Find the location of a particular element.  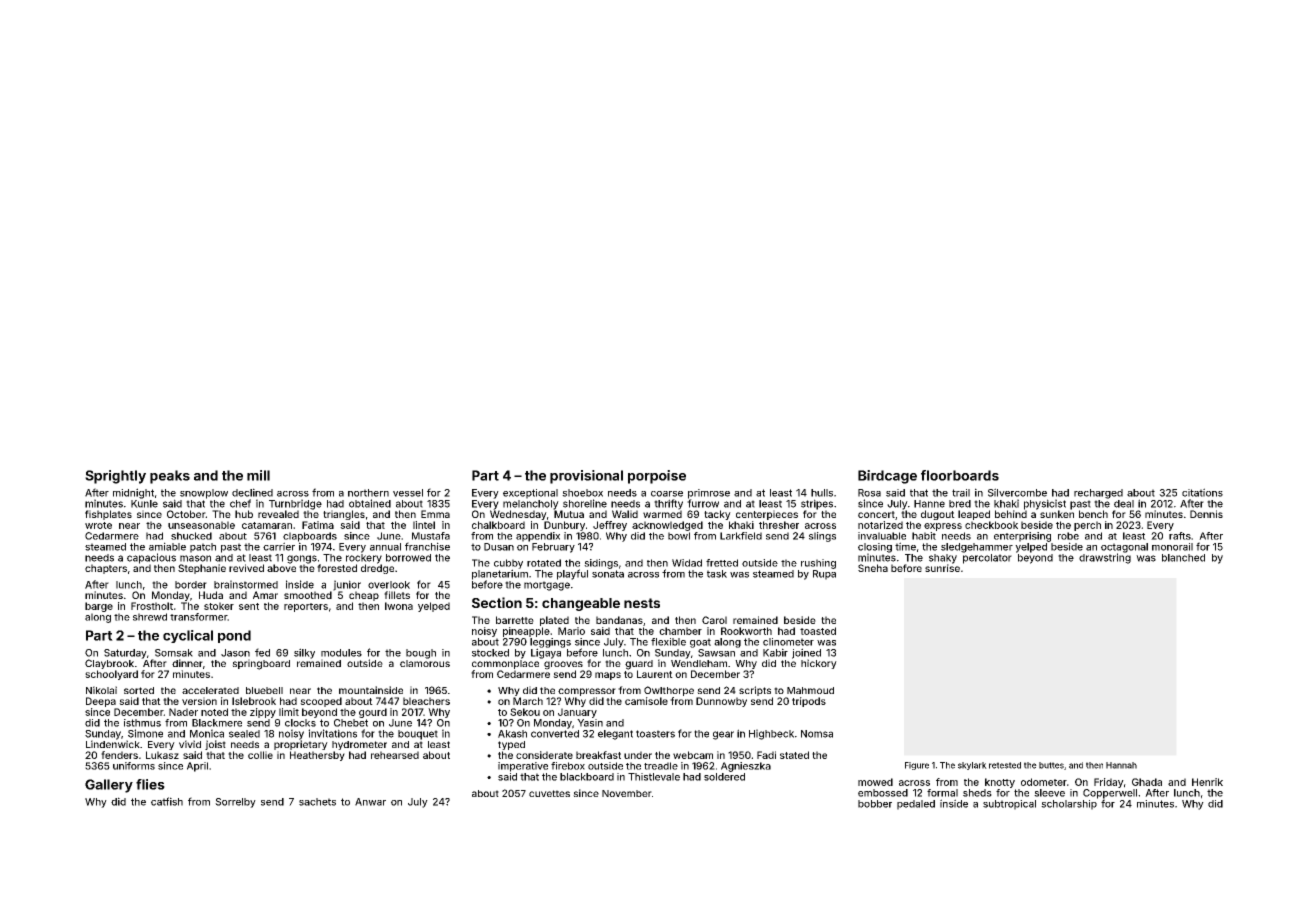

Somsak is located at coordinates (174, 653).
